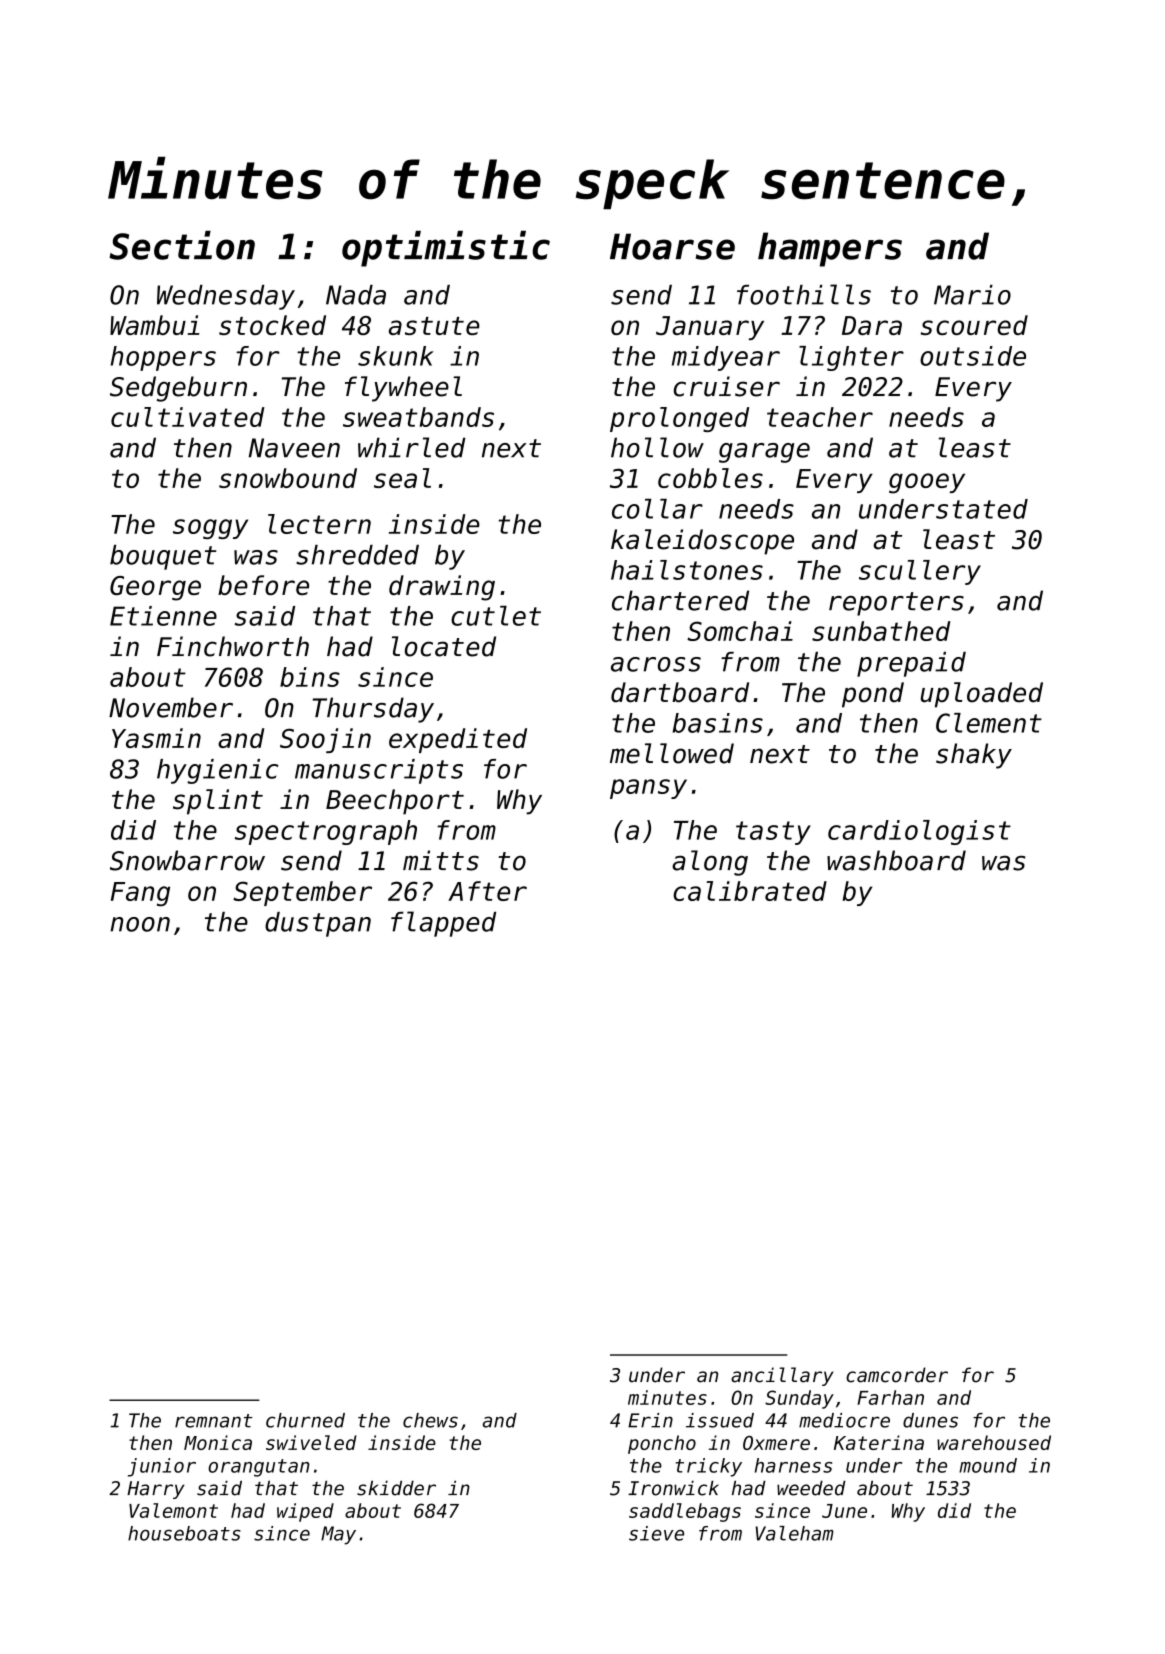 Image resolution: width=1165 pixels, height=1654 pixels. Describe the element at coordinates (226, 297) in the document. I see `Wednesday` at that location.
